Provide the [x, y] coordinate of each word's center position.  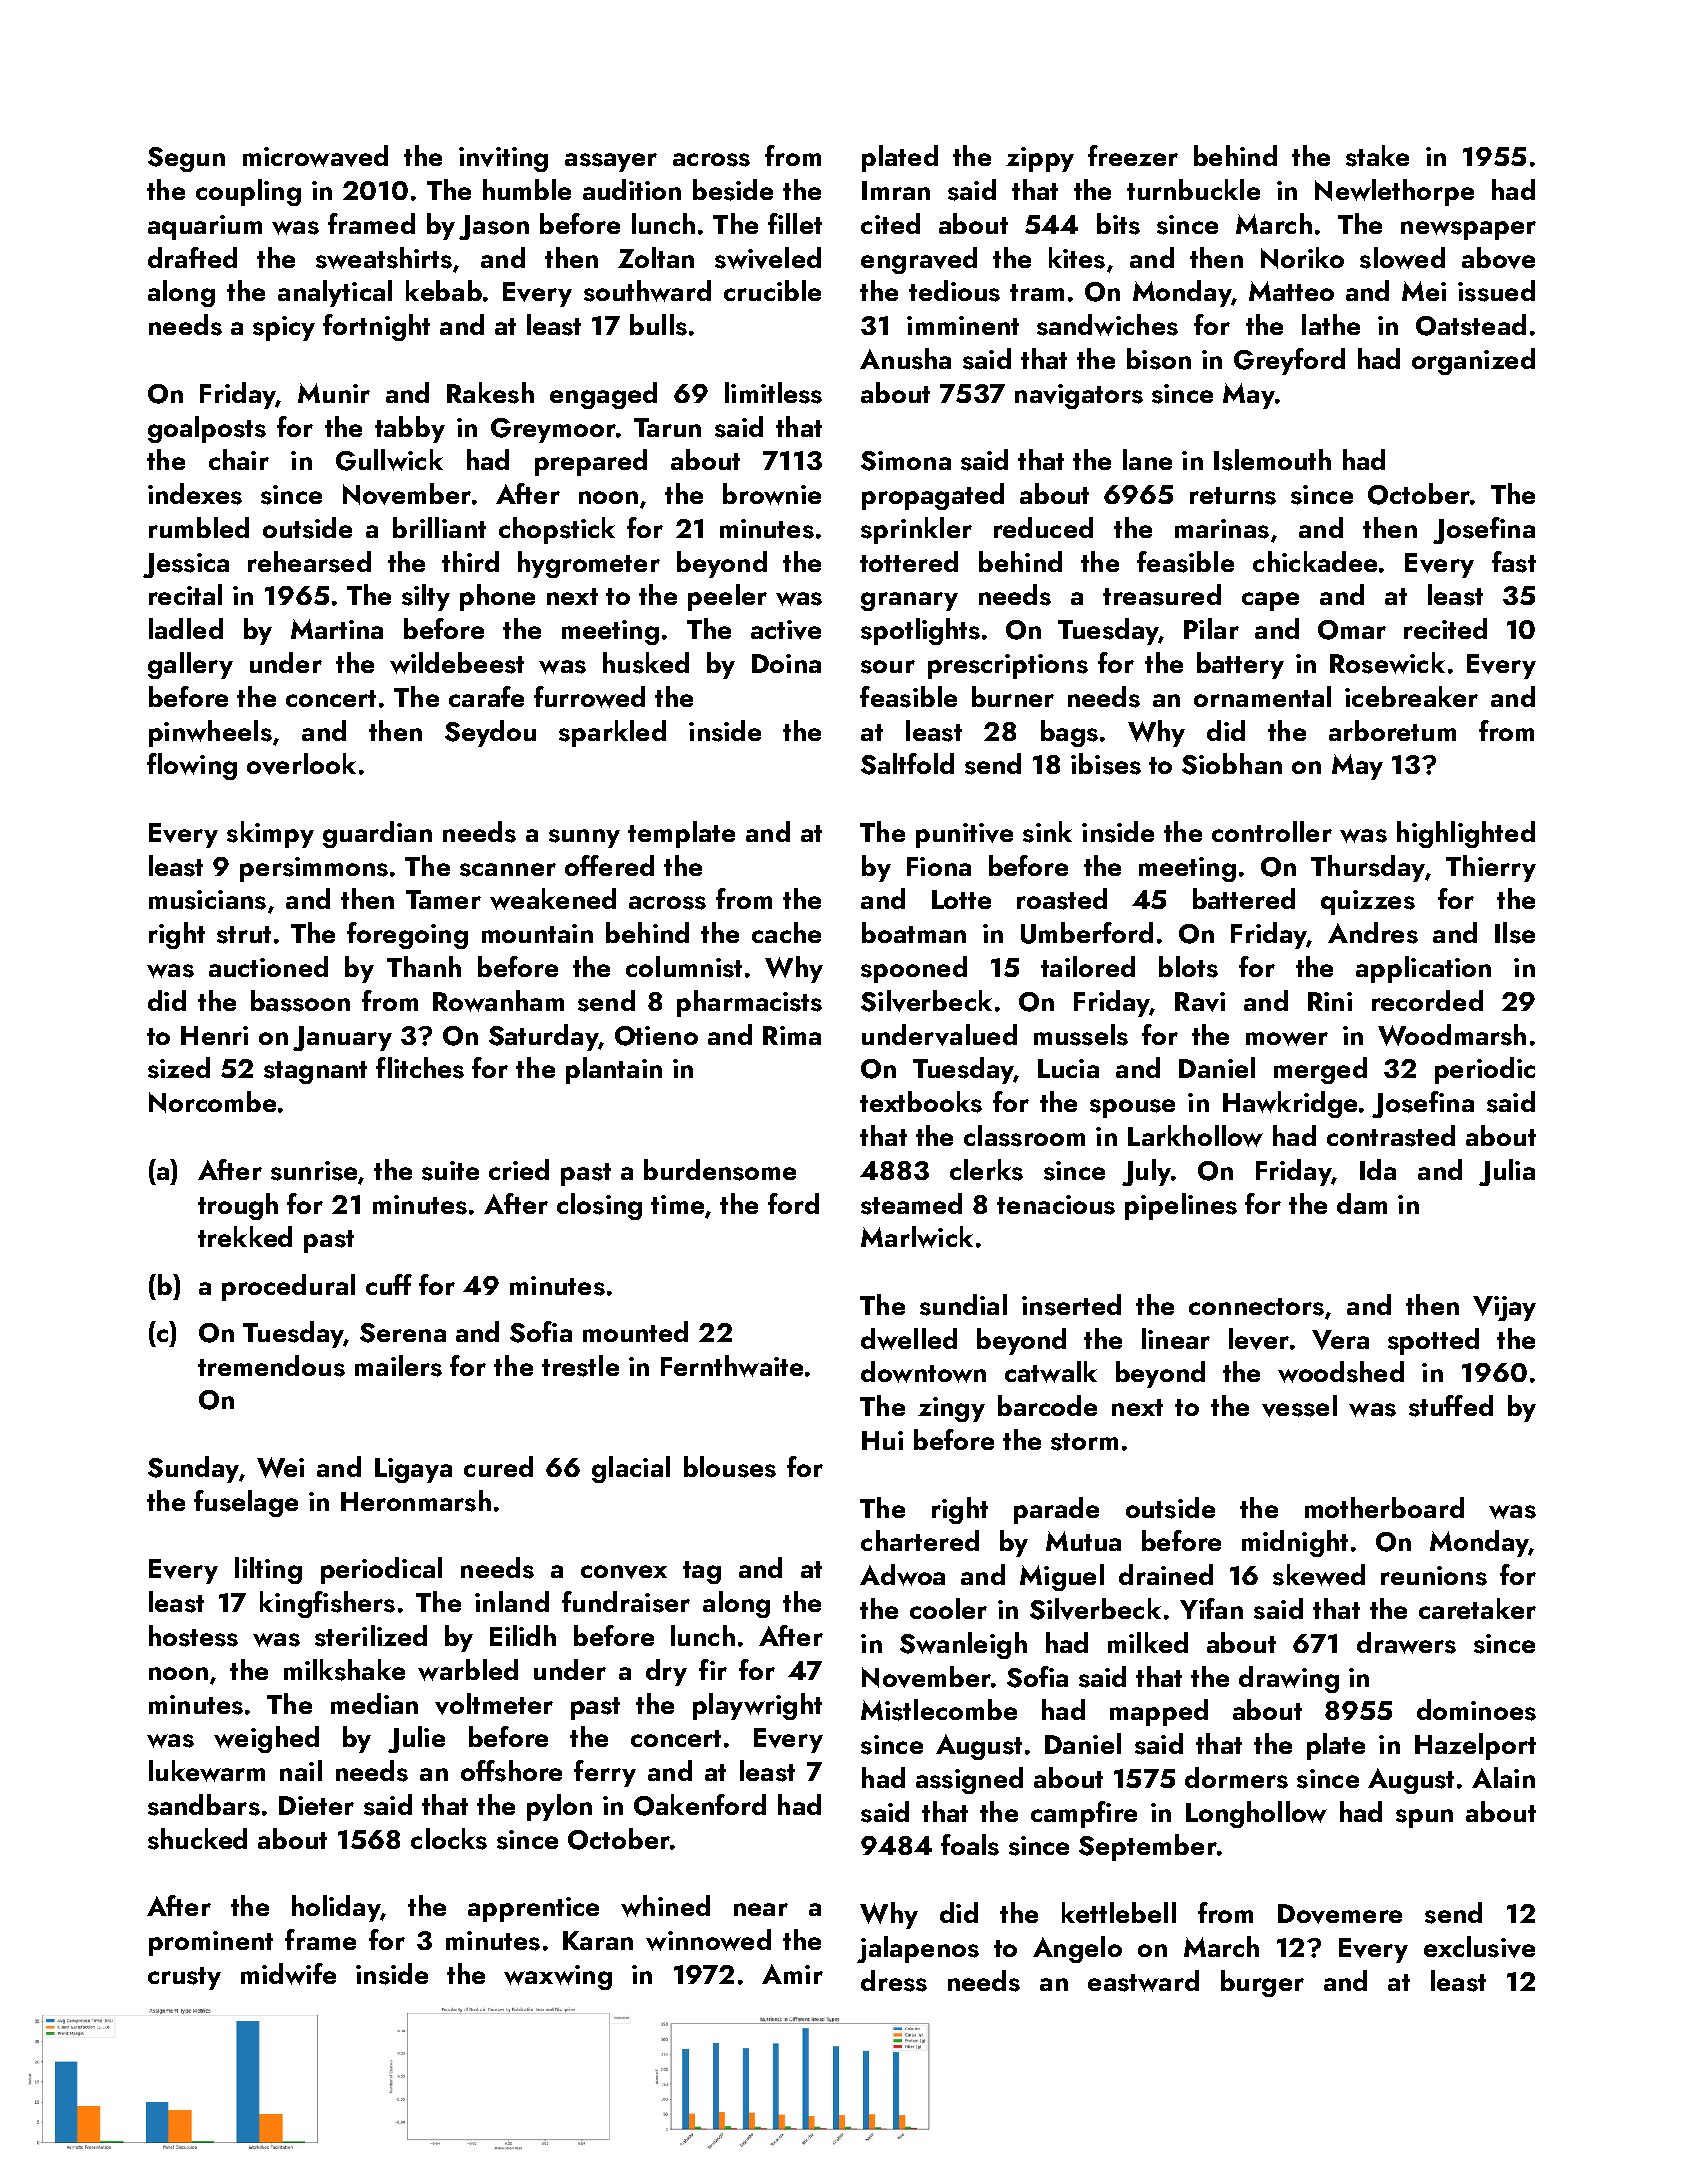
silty [426, 597]
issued [1496, 291]
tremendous [271, 1366]
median [374, 1703]
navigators [1079, 396]
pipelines [1181, 1206]
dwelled [909, 1339]
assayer [611, 162]
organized [1473, 361]
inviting [503, 159]
